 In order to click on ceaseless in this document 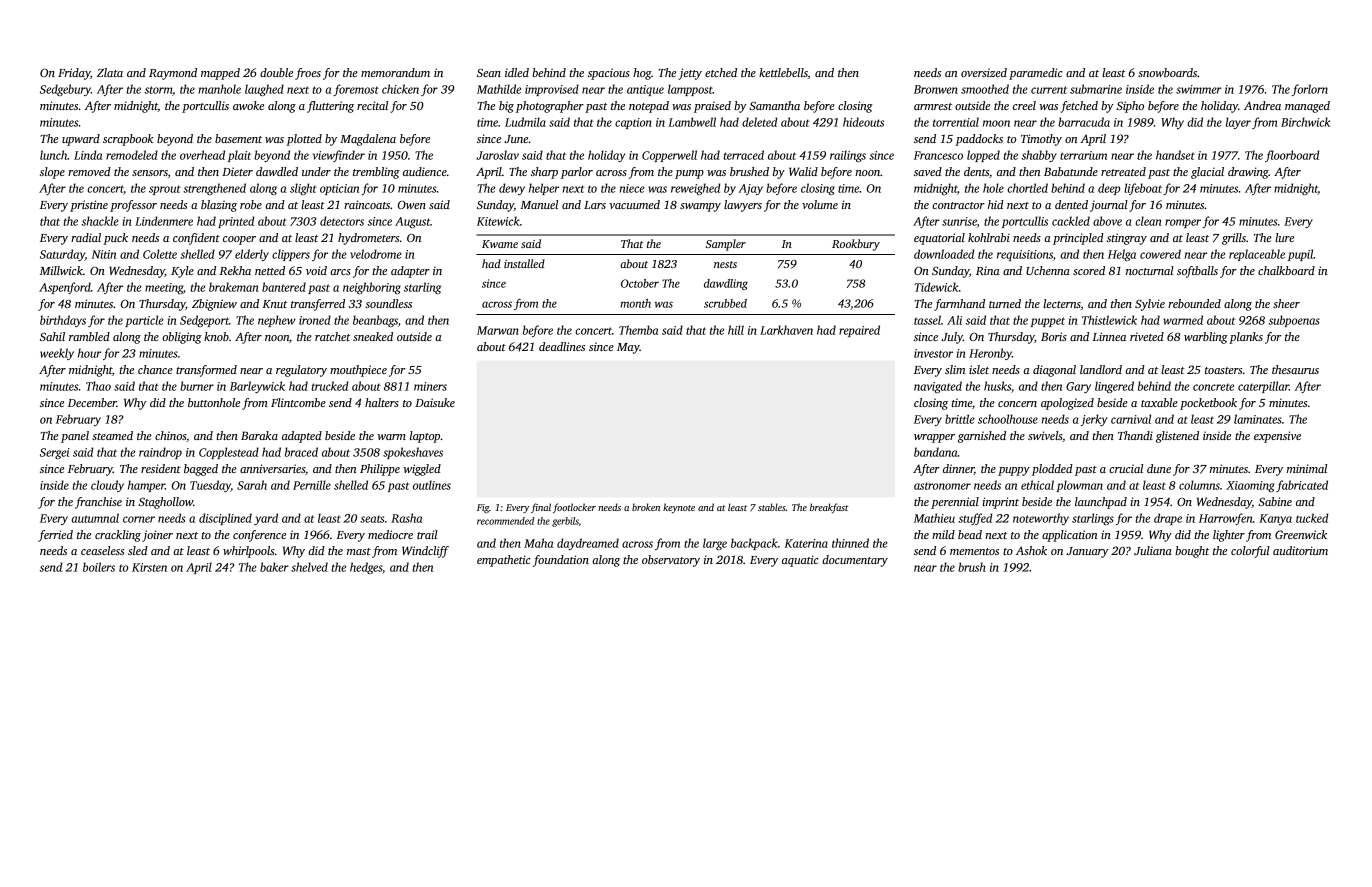, I will do `click(103, 550)`.
